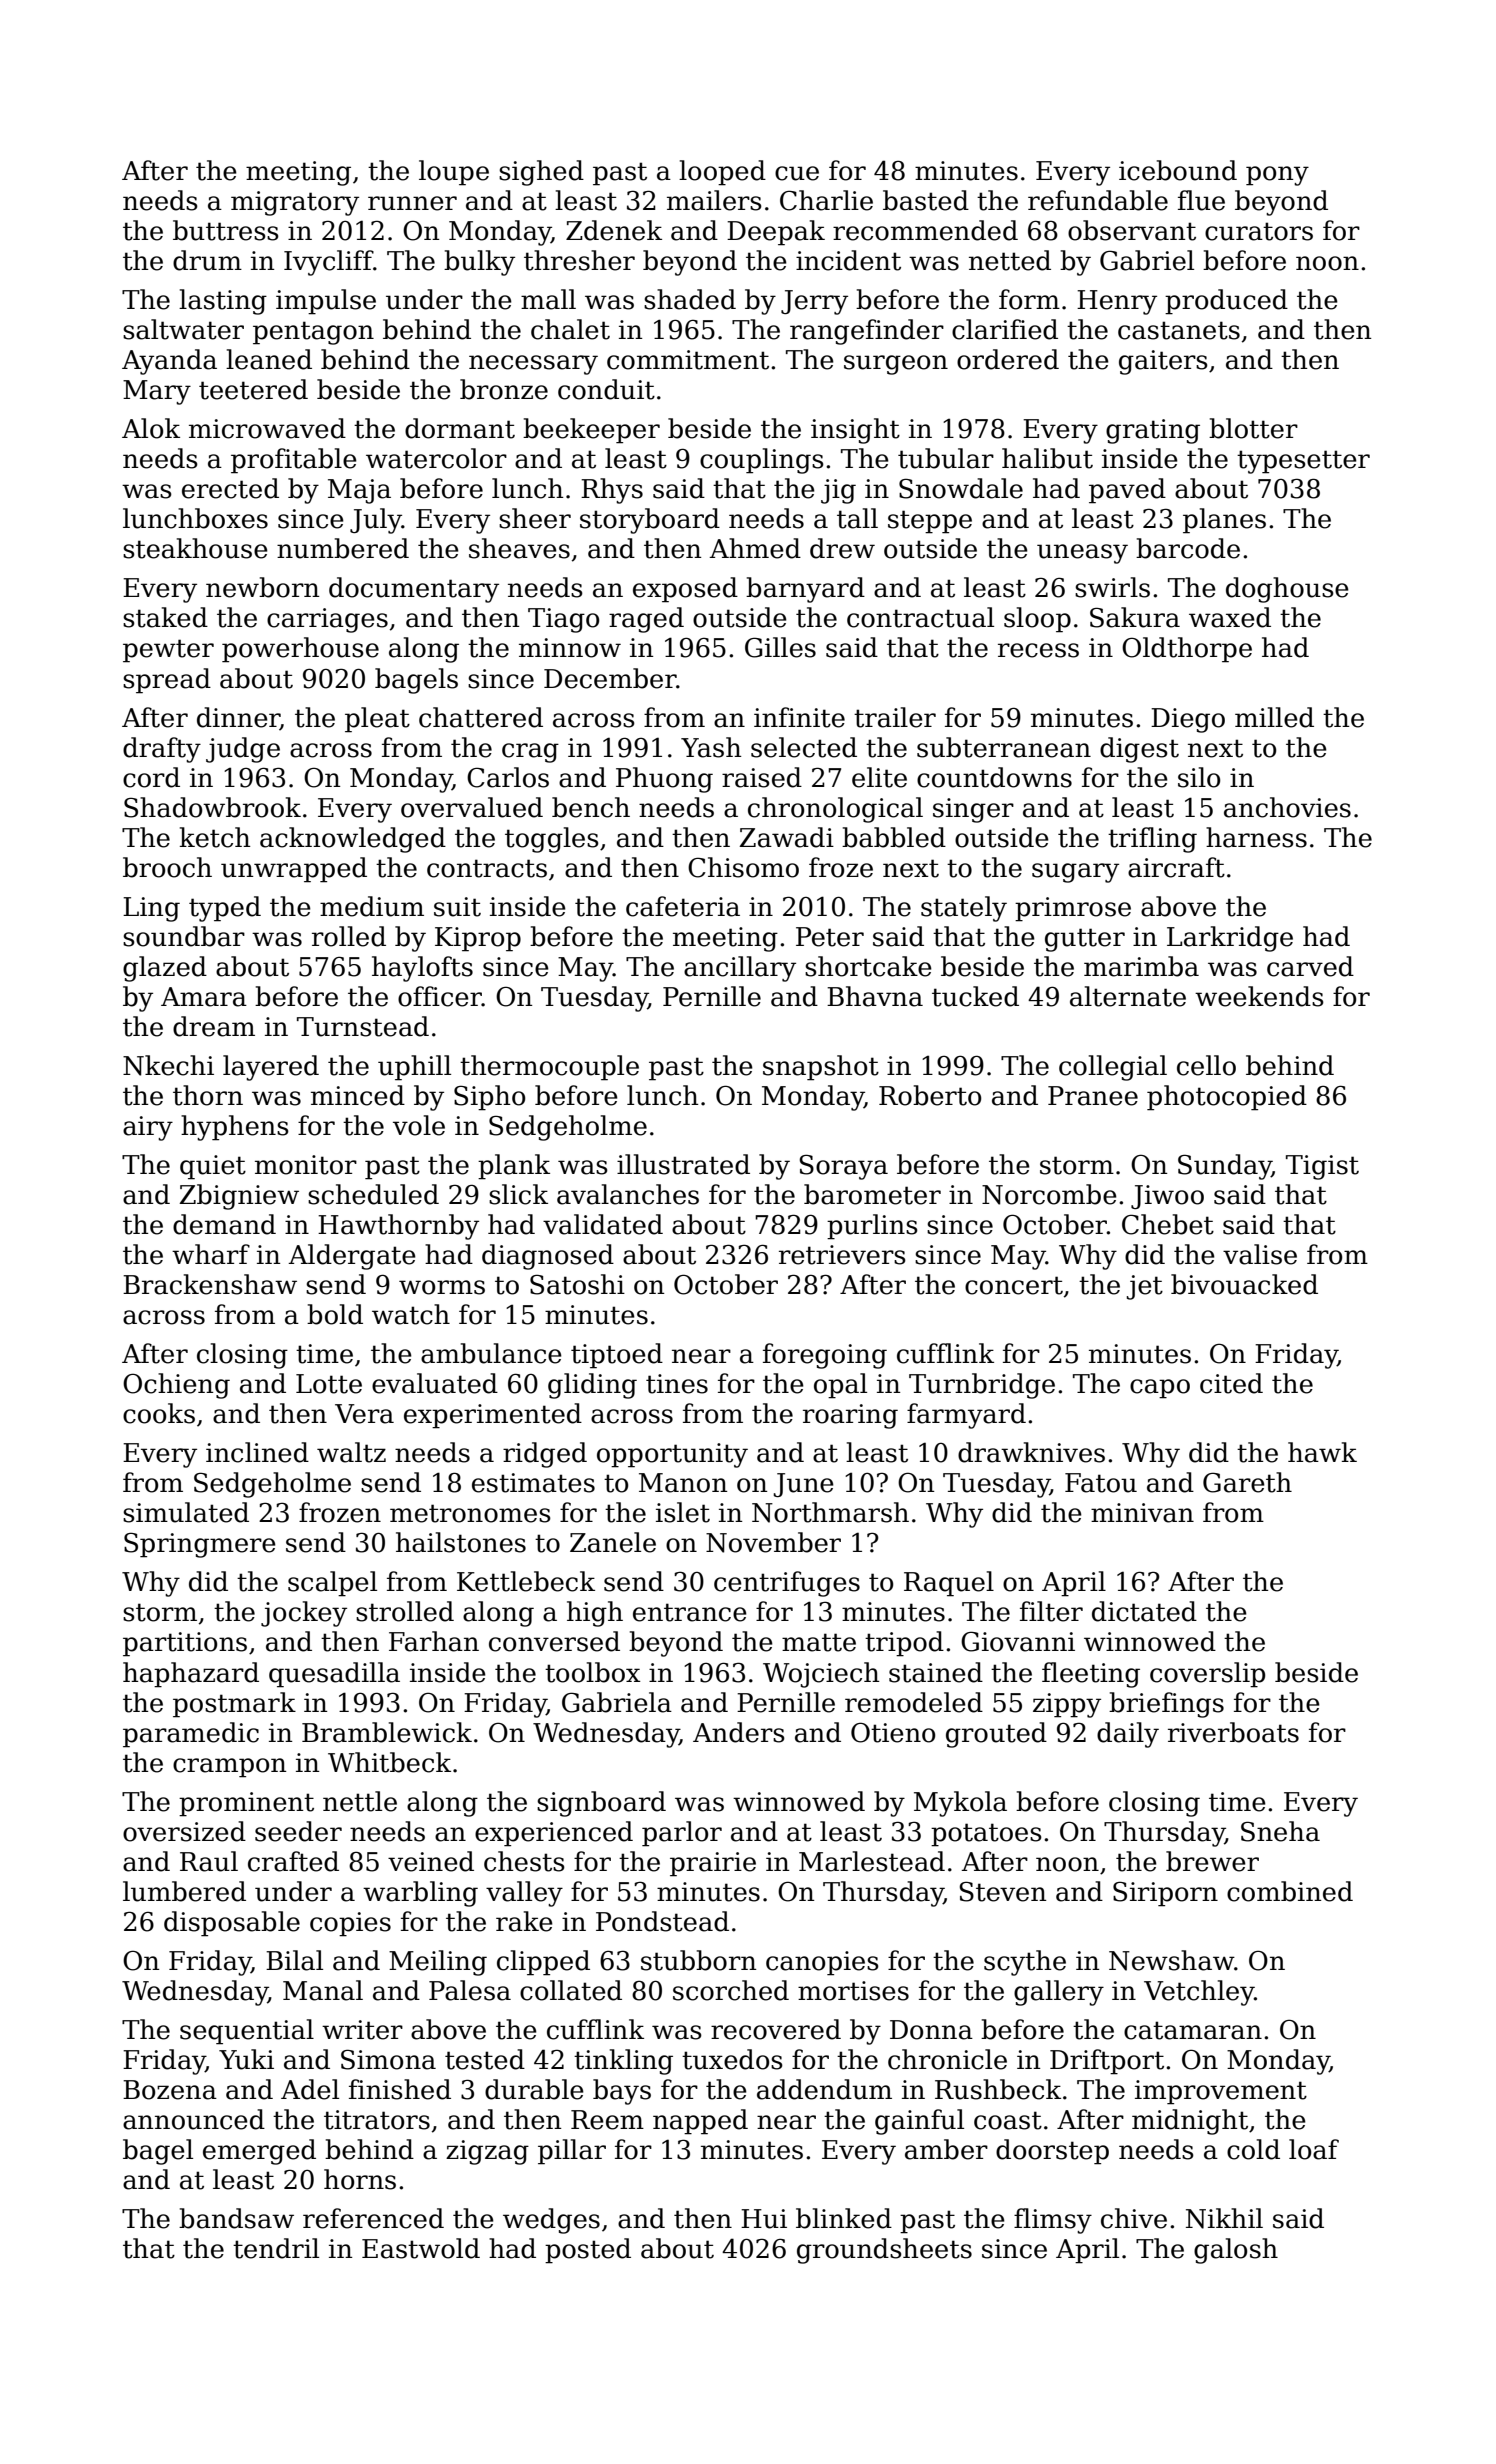  I want to click on looped, so click(722, 173).
